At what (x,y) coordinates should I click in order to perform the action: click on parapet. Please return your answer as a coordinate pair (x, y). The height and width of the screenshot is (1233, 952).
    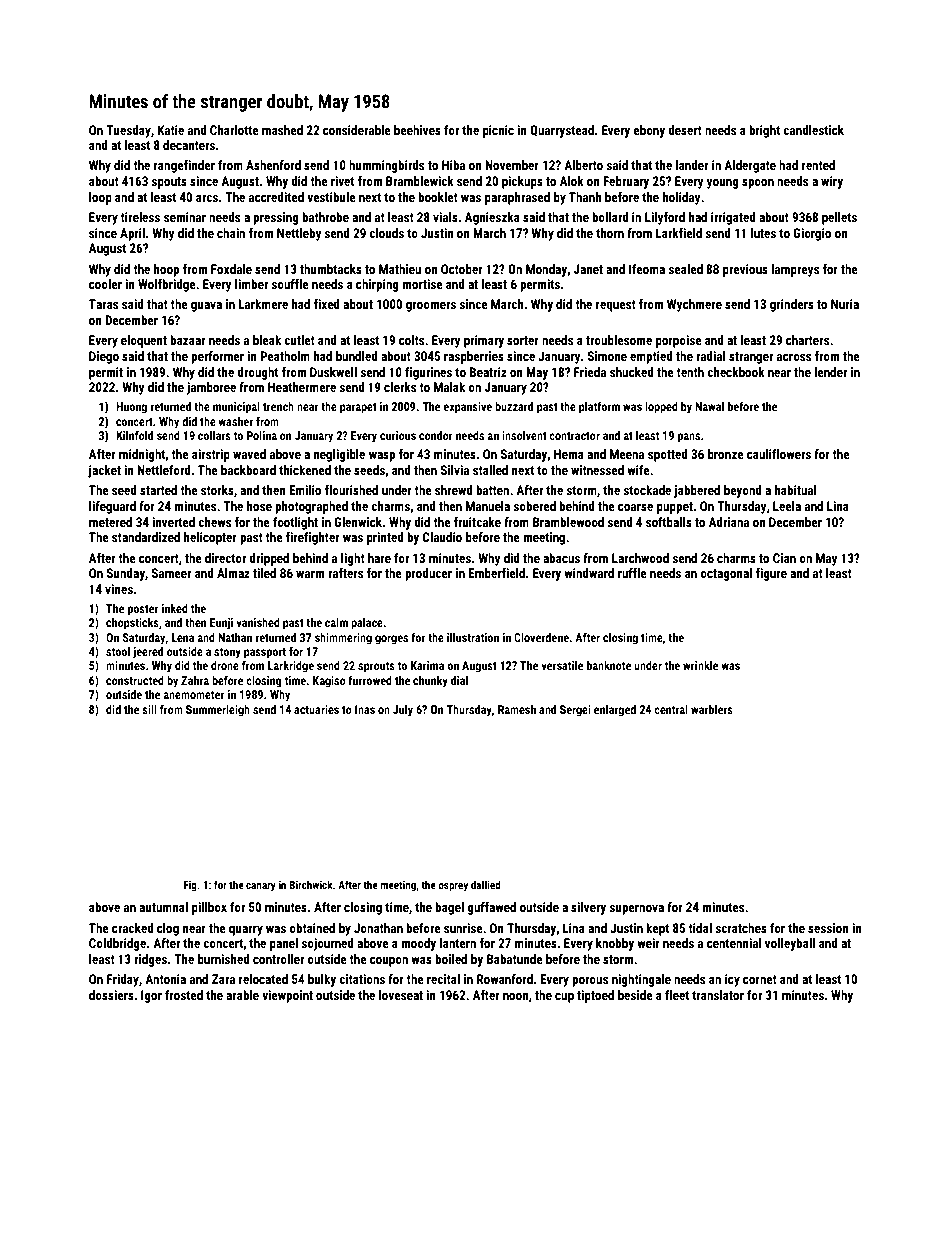
    Looking at the image, I should click on (358, 408).
